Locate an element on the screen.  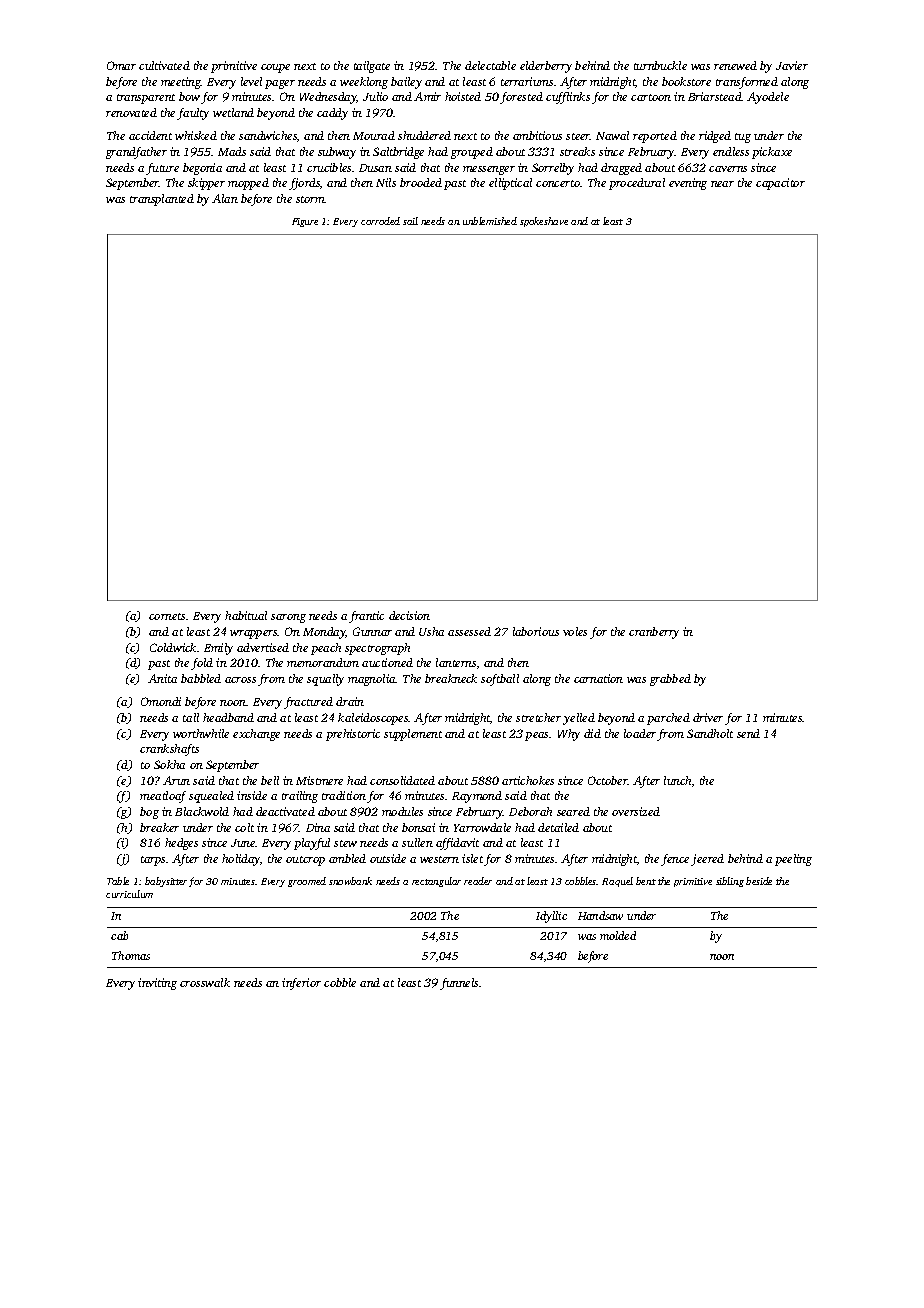
coupe is located at coordinates (275, 68).
